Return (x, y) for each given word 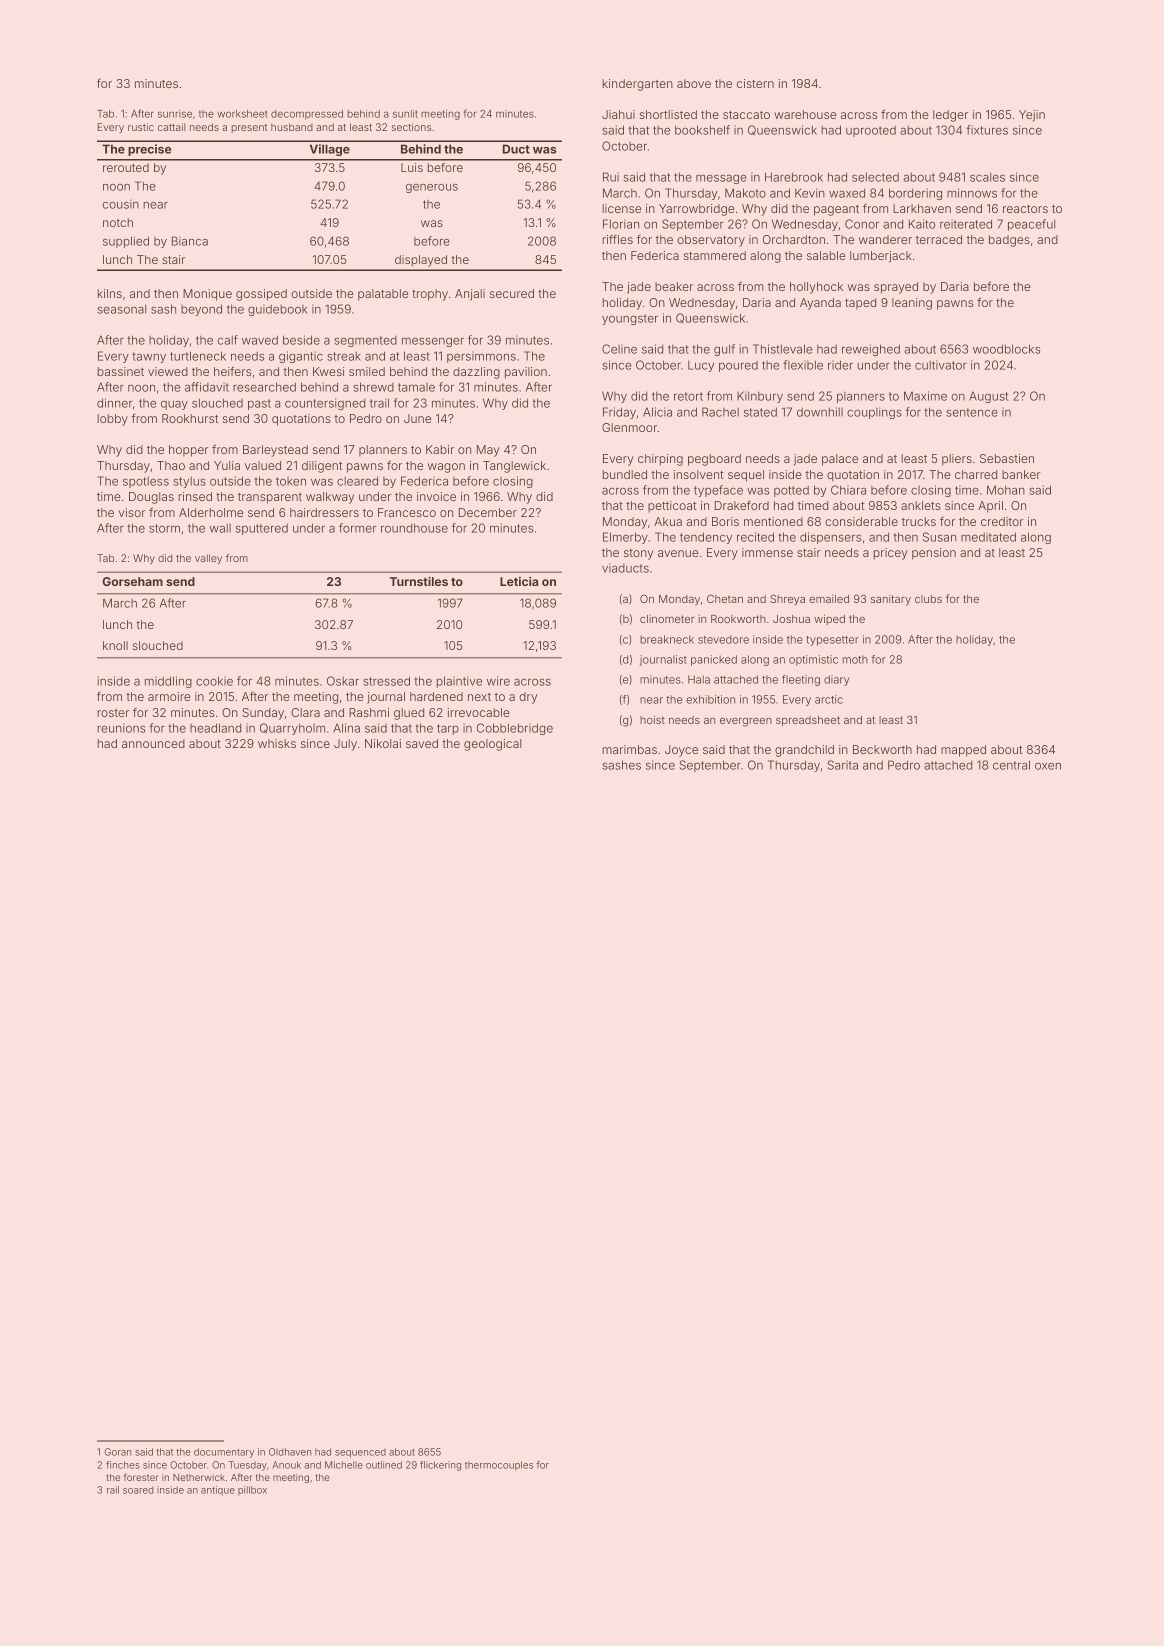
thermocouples (499, 1466)
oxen (1048, 766)
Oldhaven (290, 1452)
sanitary (891, 600)
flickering (440, 1466)
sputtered (262, 529)
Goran (118, 1452)
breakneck (667, 639)
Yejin (1032, 116)
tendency (706, 538)
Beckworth (882, 749)
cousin (121, 204)
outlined (384, 1465)
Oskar (343, 681)
